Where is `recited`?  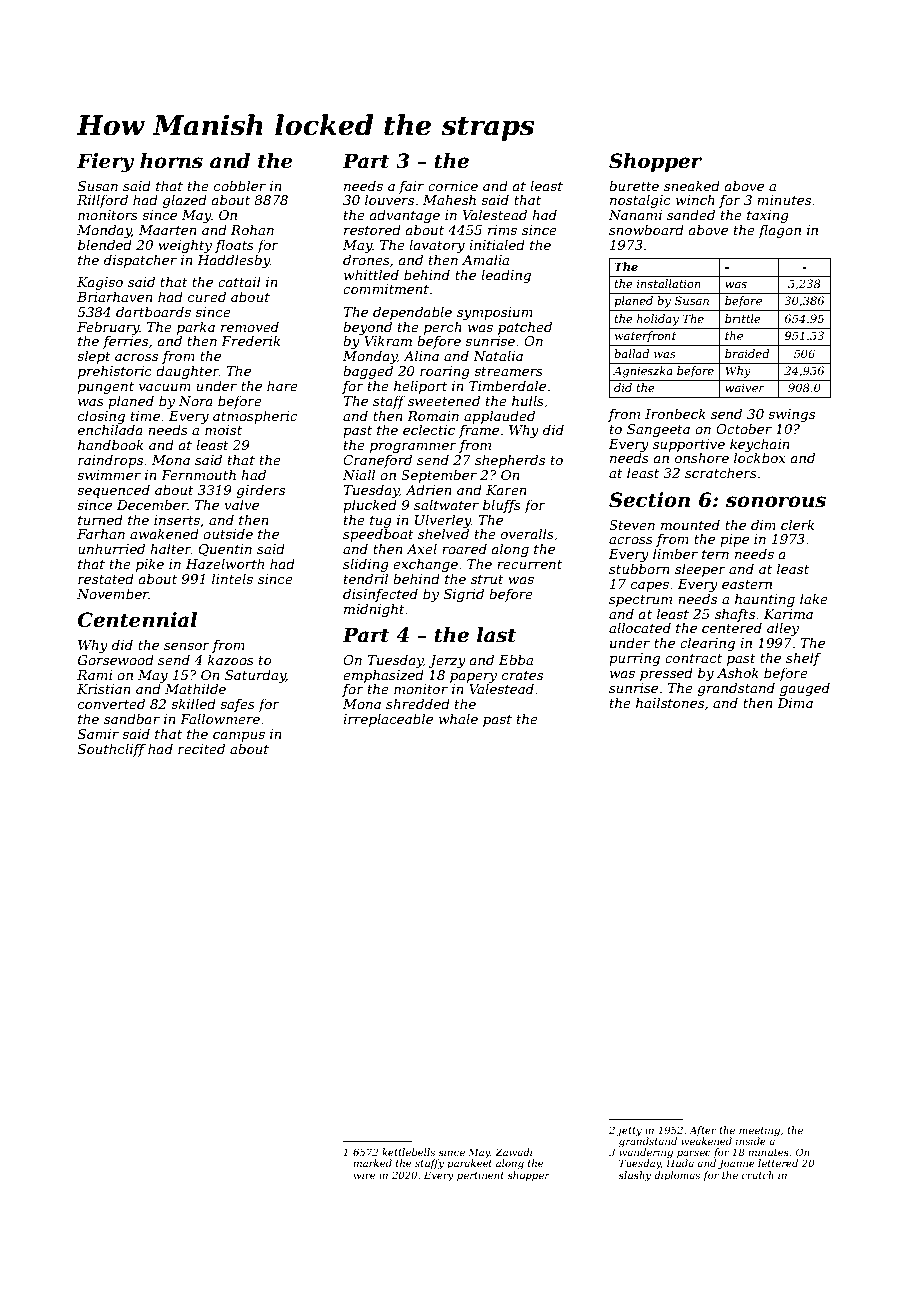
recited is located at coordinates (201, 748).
